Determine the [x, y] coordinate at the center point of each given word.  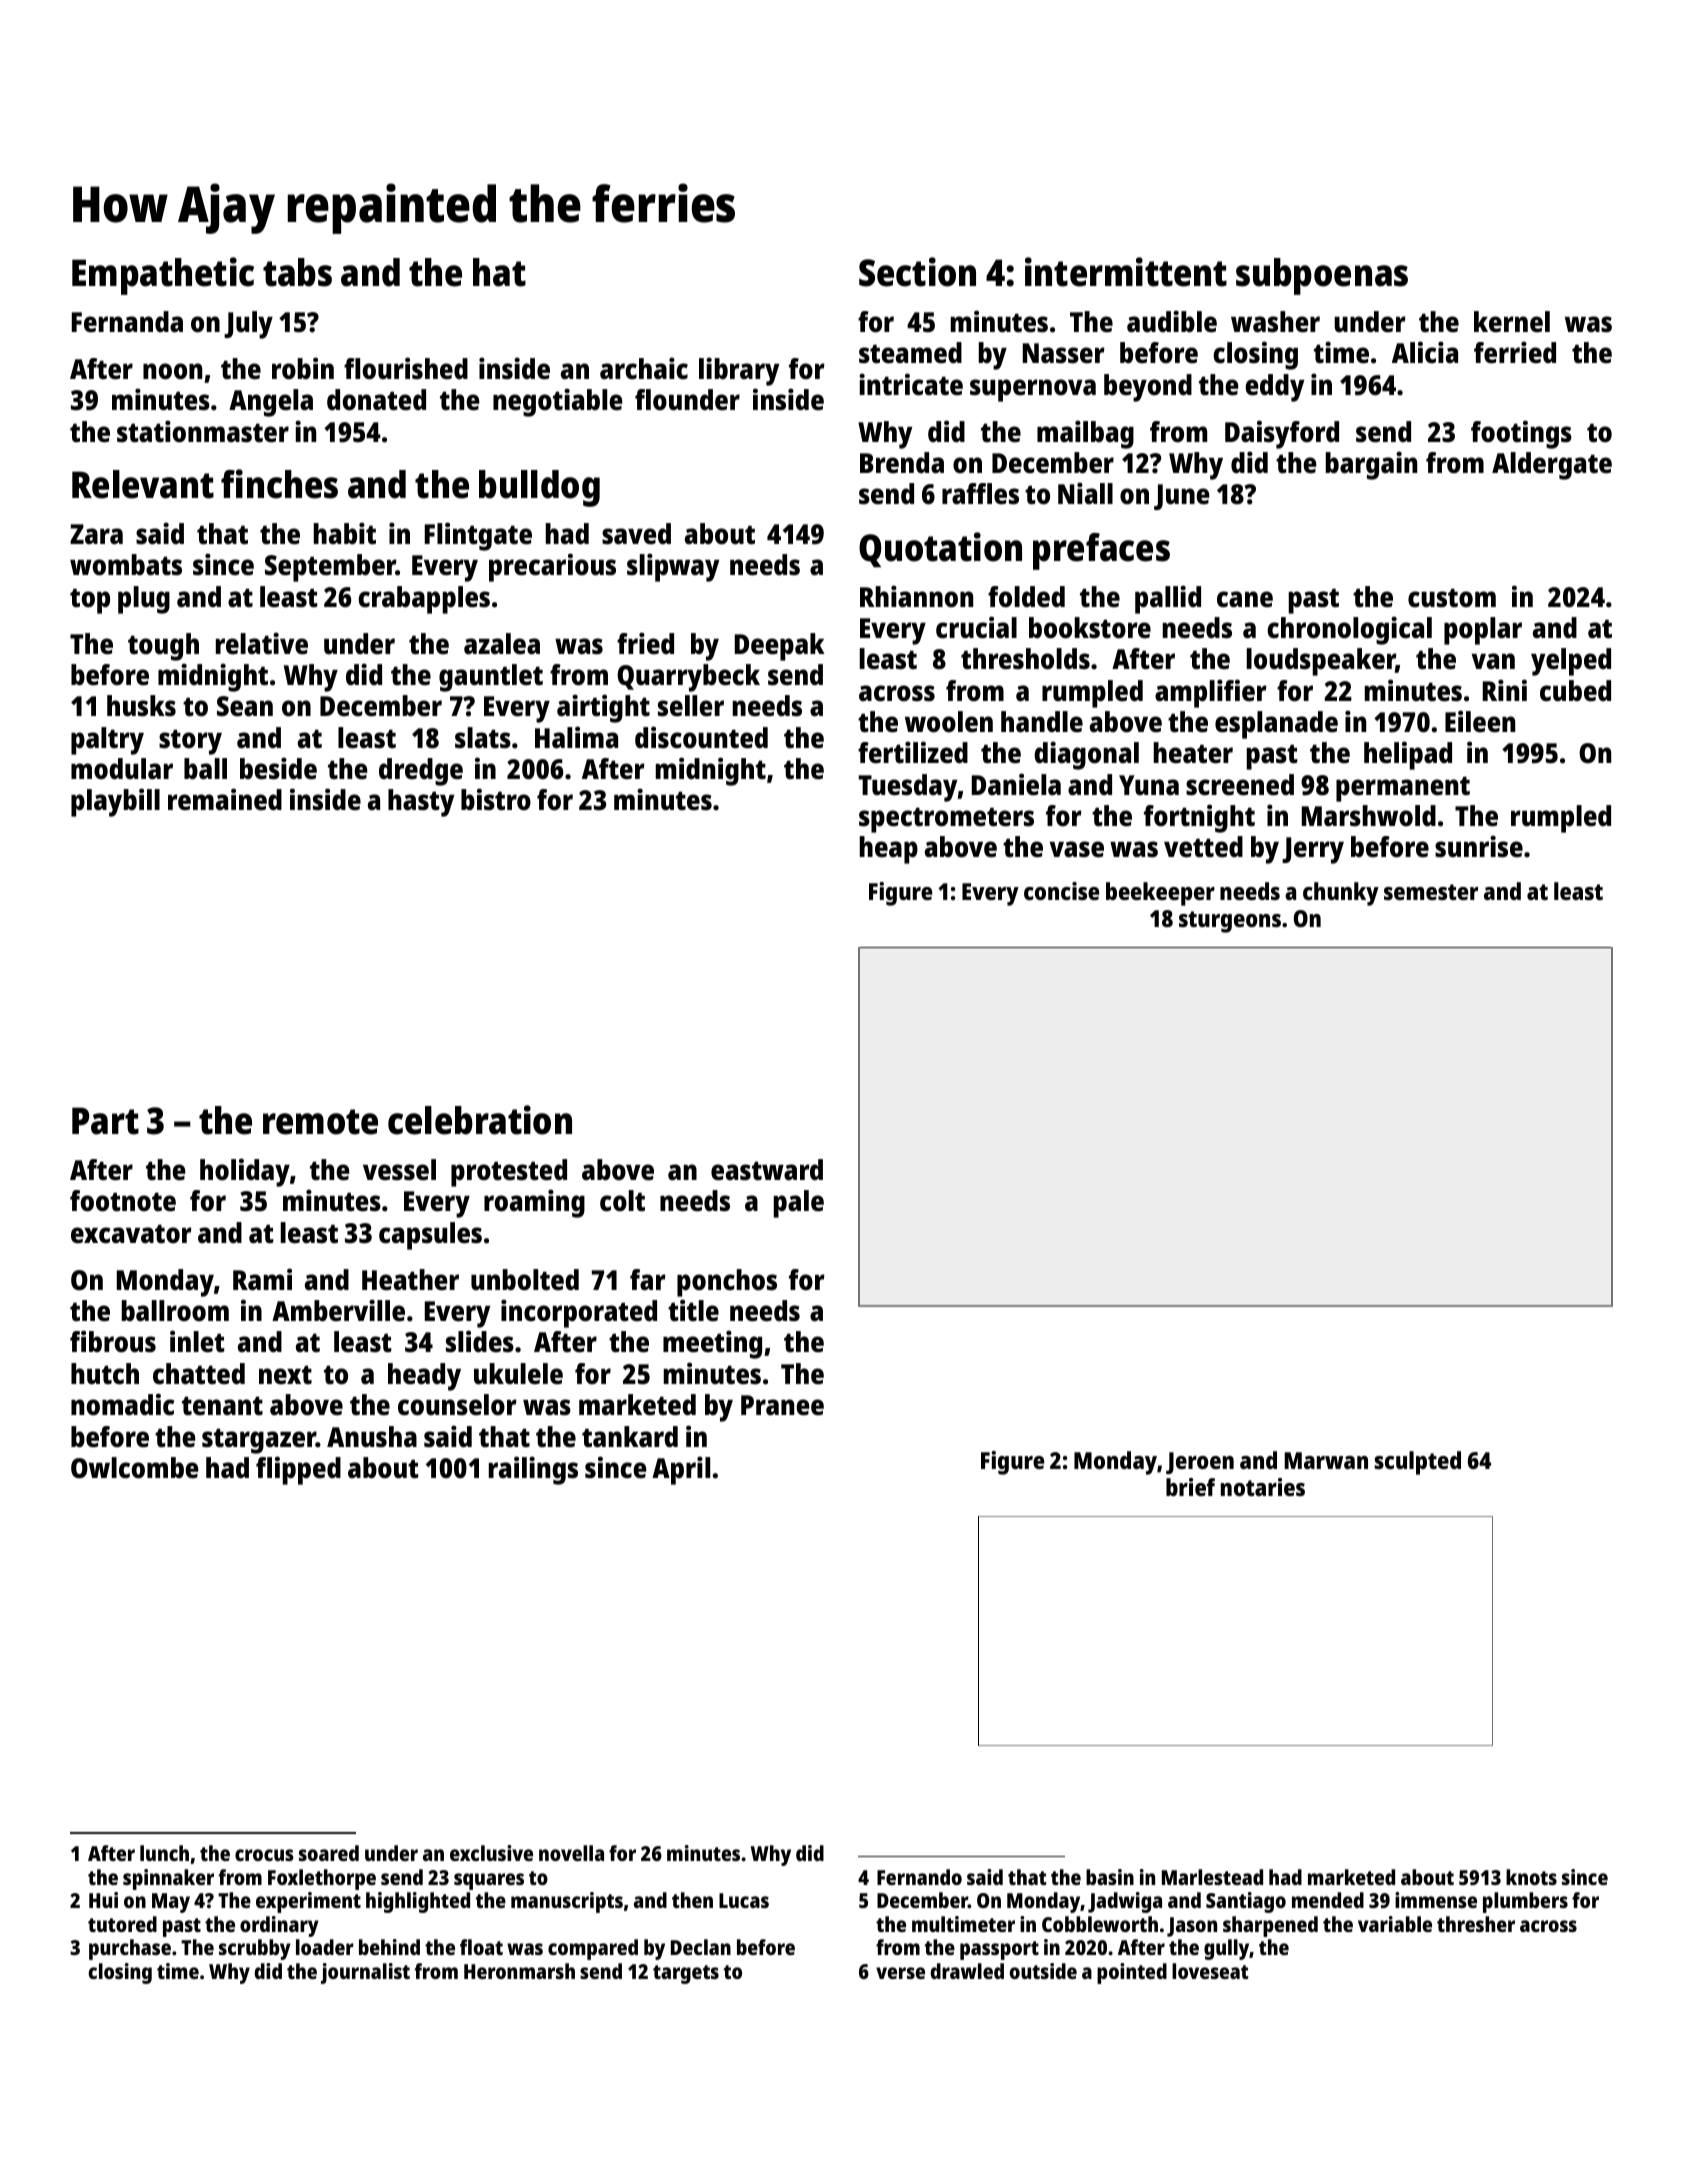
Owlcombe [135, 1468]
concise [1061, 891]
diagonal [1086, 755]
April [681, 1470]
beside [278, 768]
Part [105, 1121]
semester [1431, 892]
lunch [164, 1853]
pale [799, 1204]
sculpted [1417, 1463]
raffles [980, 494]
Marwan [1326, 1460]
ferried [1515, 352]
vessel [399, 1170]
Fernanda [127, 322]
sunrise [1479, 846]
